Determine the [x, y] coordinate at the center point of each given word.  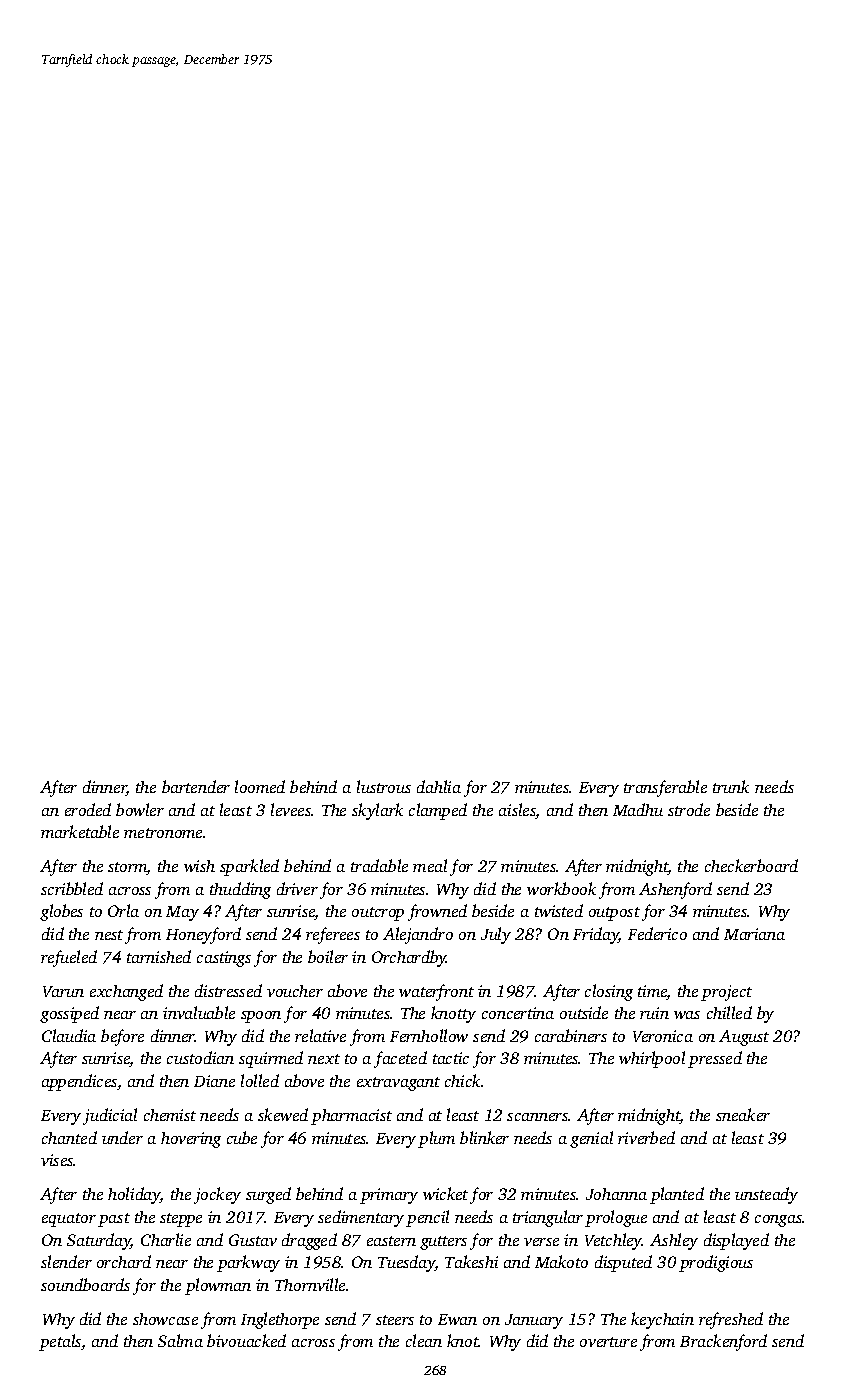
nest [109, 935]
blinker [484, 1137]
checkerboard [751, 865]
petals [60, 1342]
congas [778, 1221]
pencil [427, 1218]
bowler [140, 809]
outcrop [378, 914]
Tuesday [406, 1263]
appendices [79, 1082]
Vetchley [613, 1241]
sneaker [743, 1114]
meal [430, 865]
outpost [614, 914]
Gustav [253, 1240]
